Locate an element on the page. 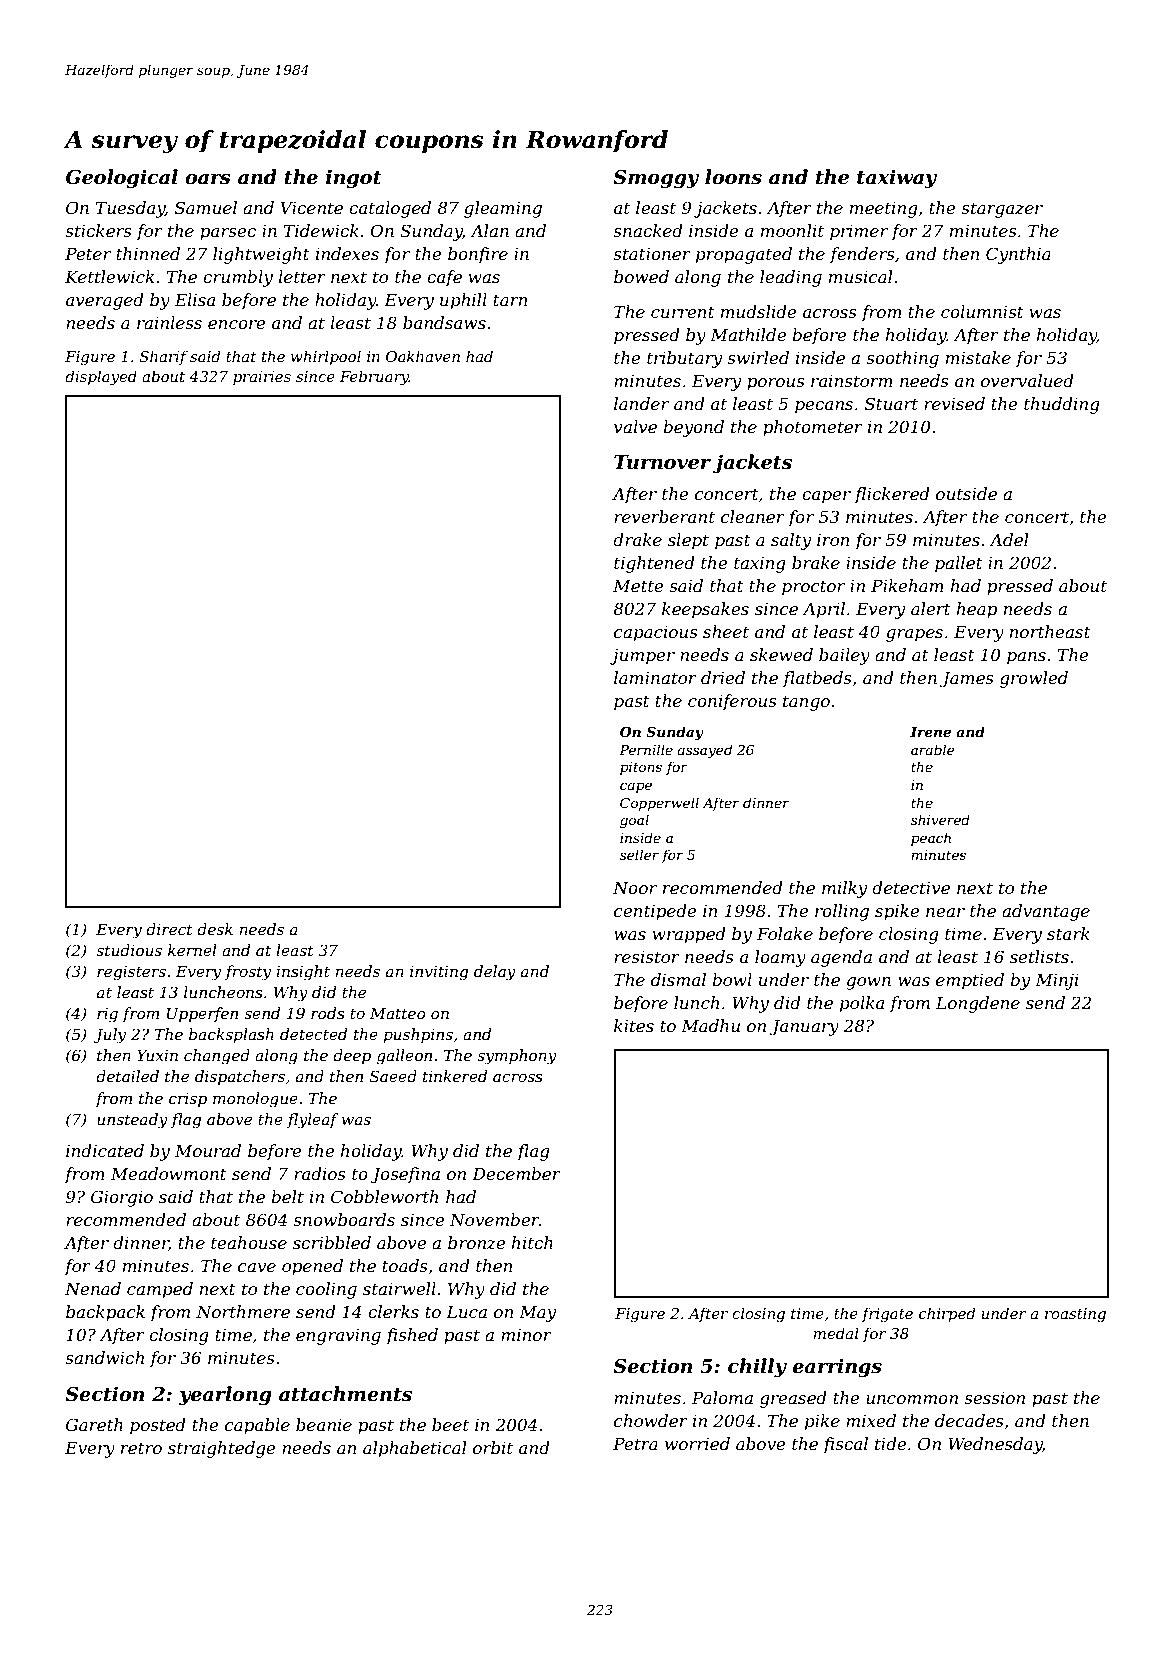  mistake is located at coordinates (978, 357).
